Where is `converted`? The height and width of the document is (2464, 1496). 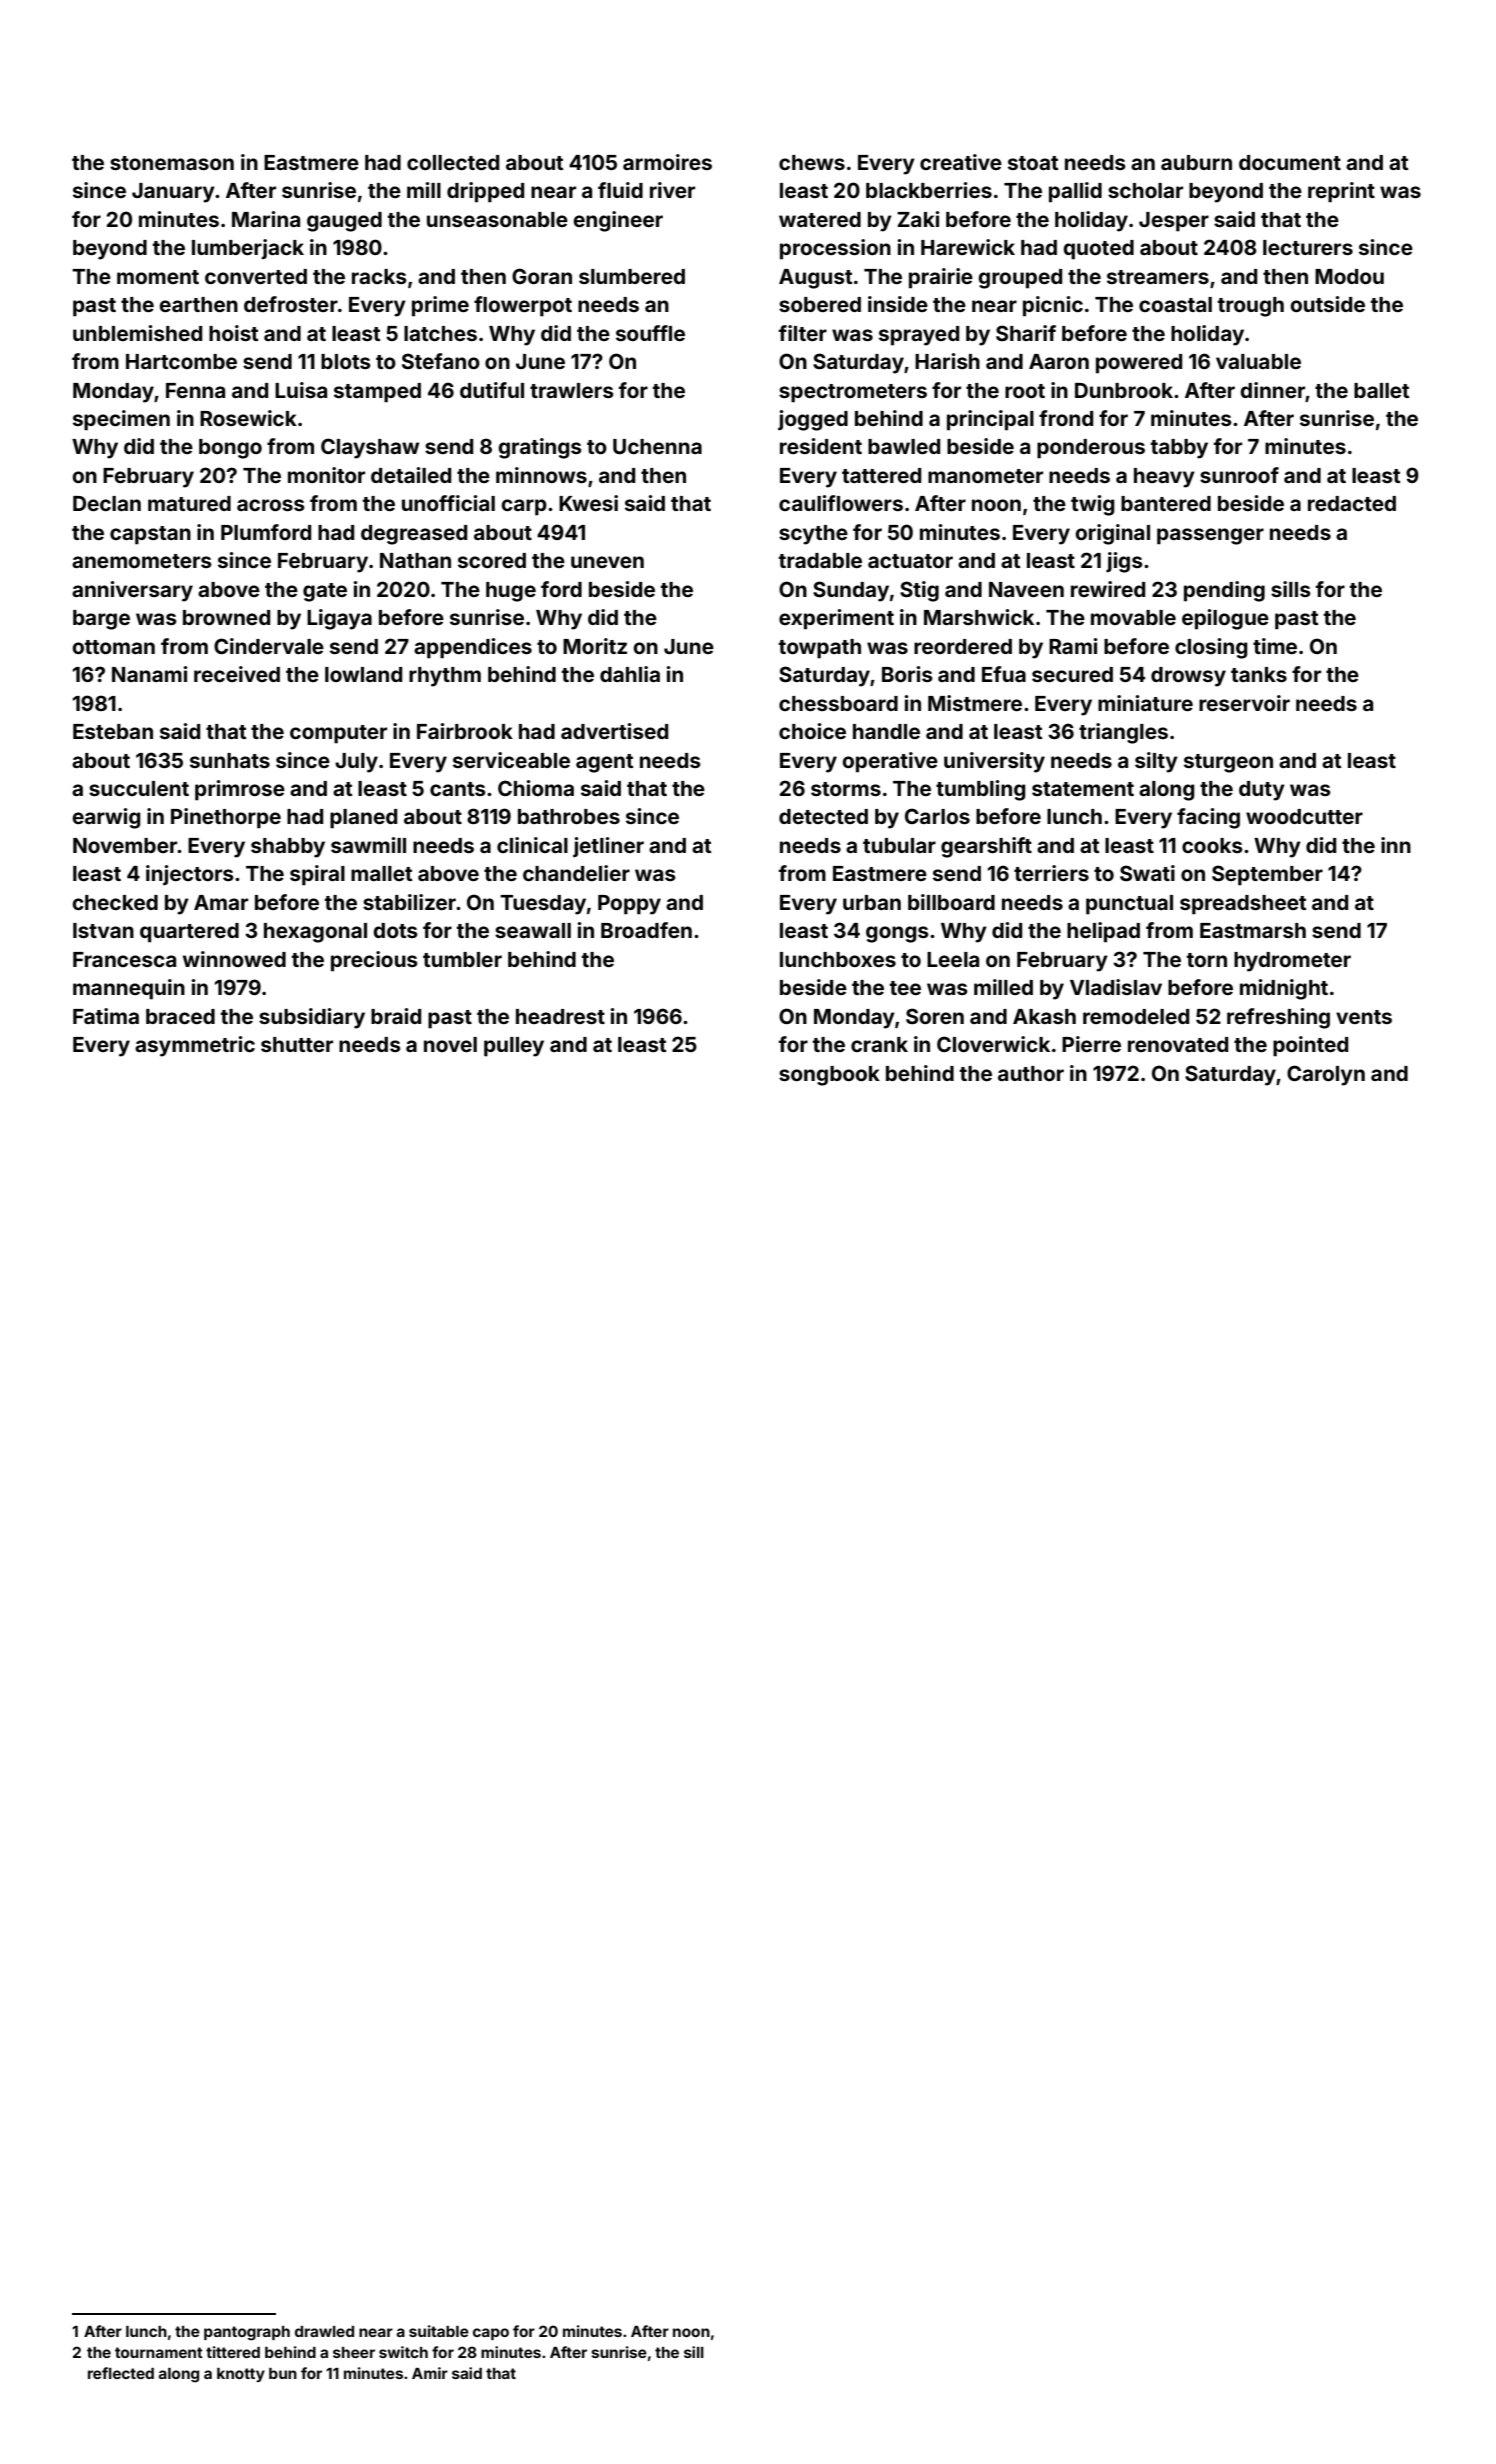 converted is located at coordinates (256, 276).
